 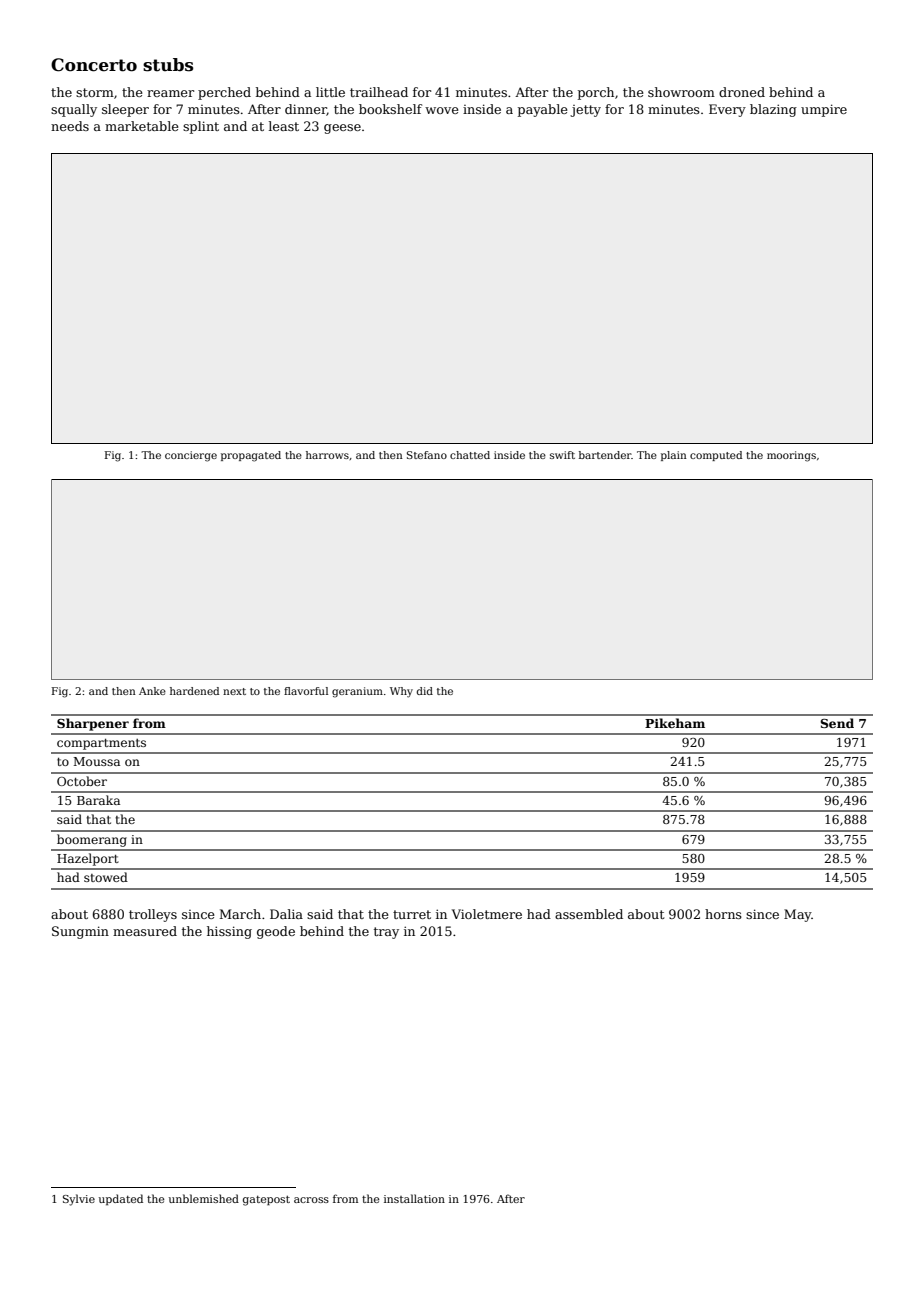 I want to click on May, so click(x=798, y=915).
